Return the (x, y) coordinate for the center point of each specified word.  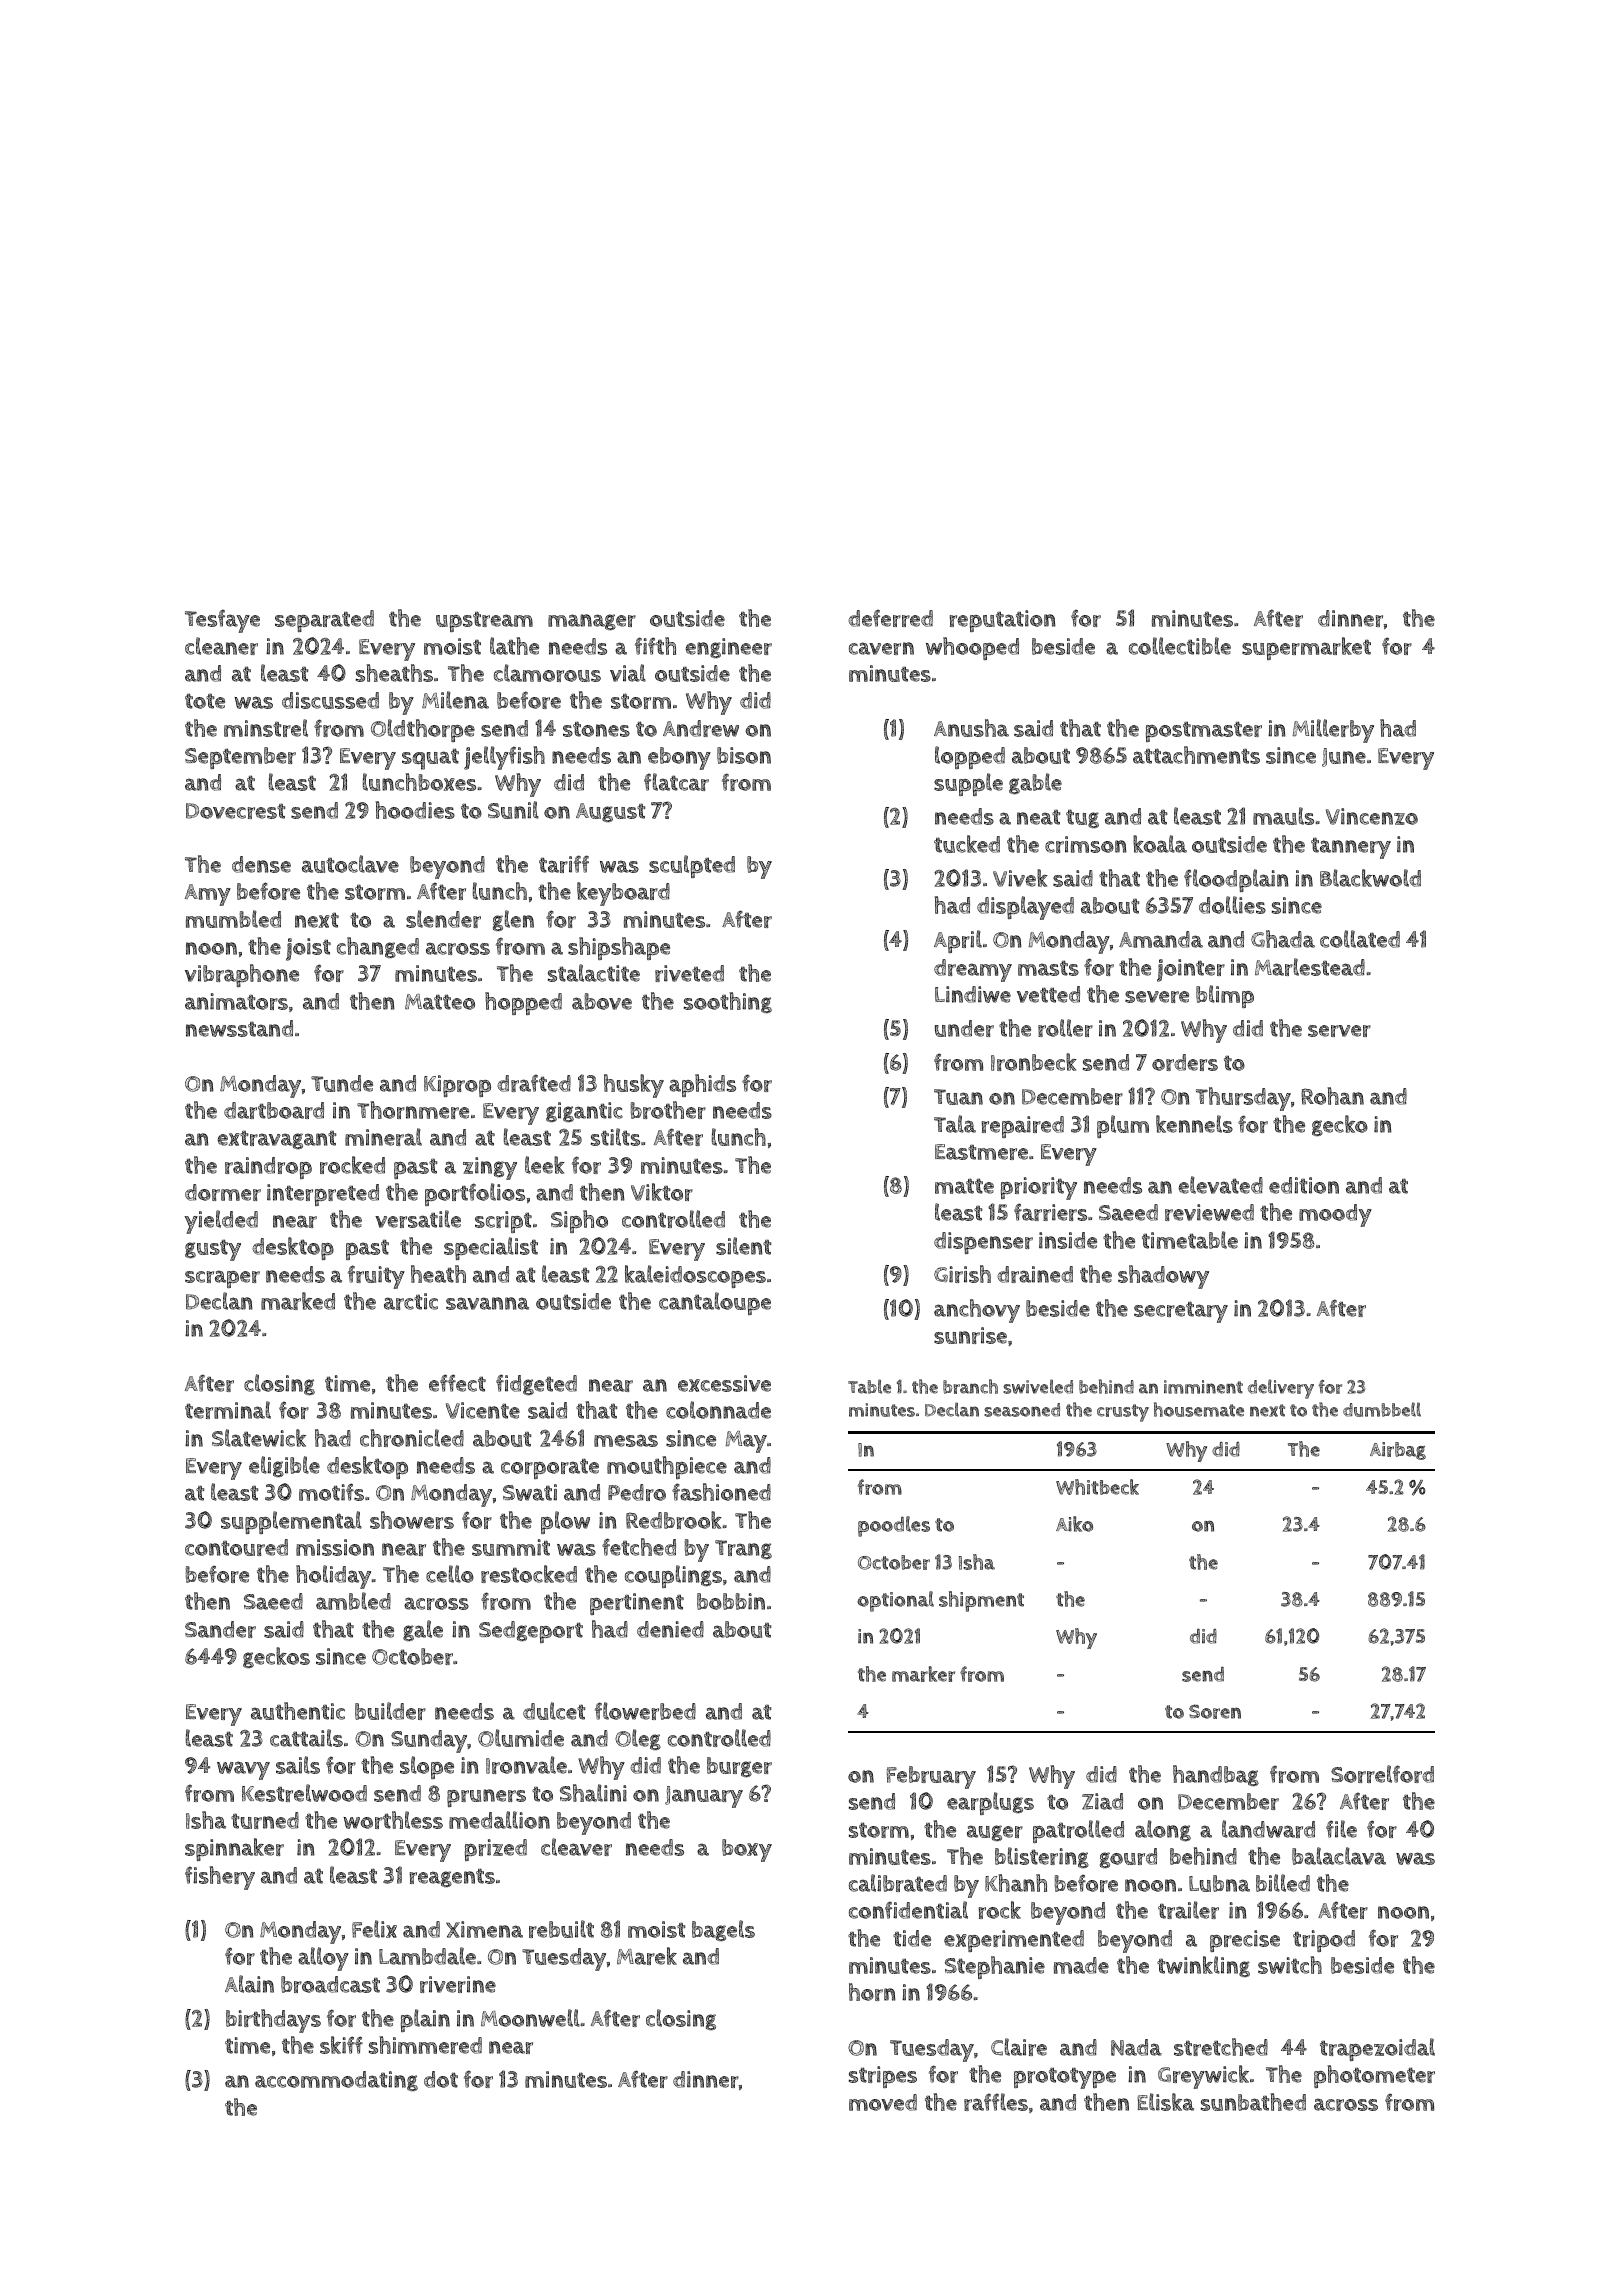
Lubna (1219, 1883)
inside (1068, 1240)
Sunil (513, 810)
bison (744, 755)
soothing (728, 1002)
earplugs (990, 1803)
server (1339, 1031)
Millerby (1333, 731)
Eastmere (981, 1152)
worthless (393, 1820)
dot (441, 2079)
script (503, 1222)
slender (443, 919)
